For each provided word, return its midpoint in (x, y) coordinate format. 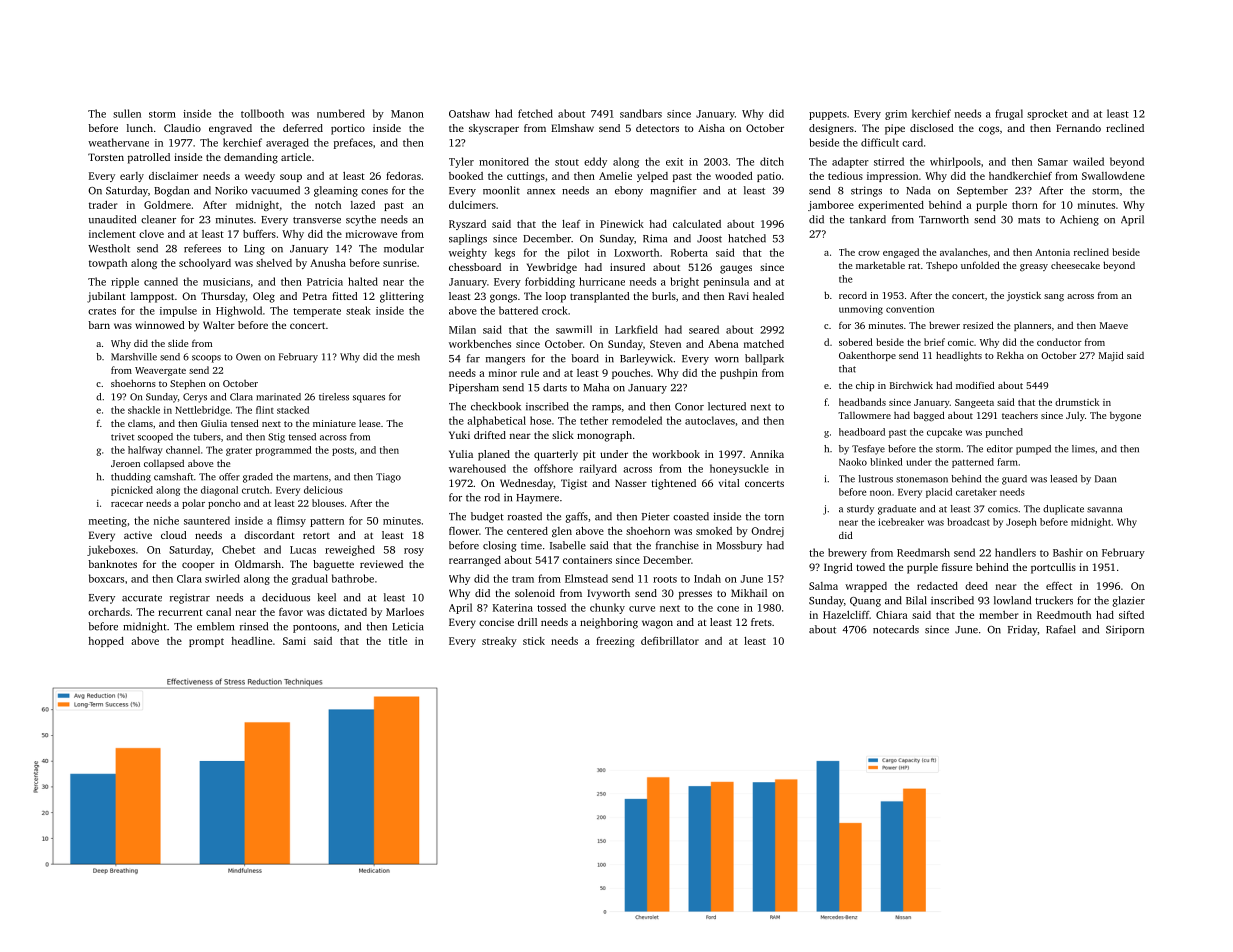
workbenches (480, 344)
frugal (1009, 114)
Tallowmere (864, 415)
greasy (1034, 267)
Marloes (405, 612)
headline (251, 641)
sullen (127, 113)
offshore (553, 468)
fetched (535, 113)
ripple (125, 282)
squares (369, 399)
